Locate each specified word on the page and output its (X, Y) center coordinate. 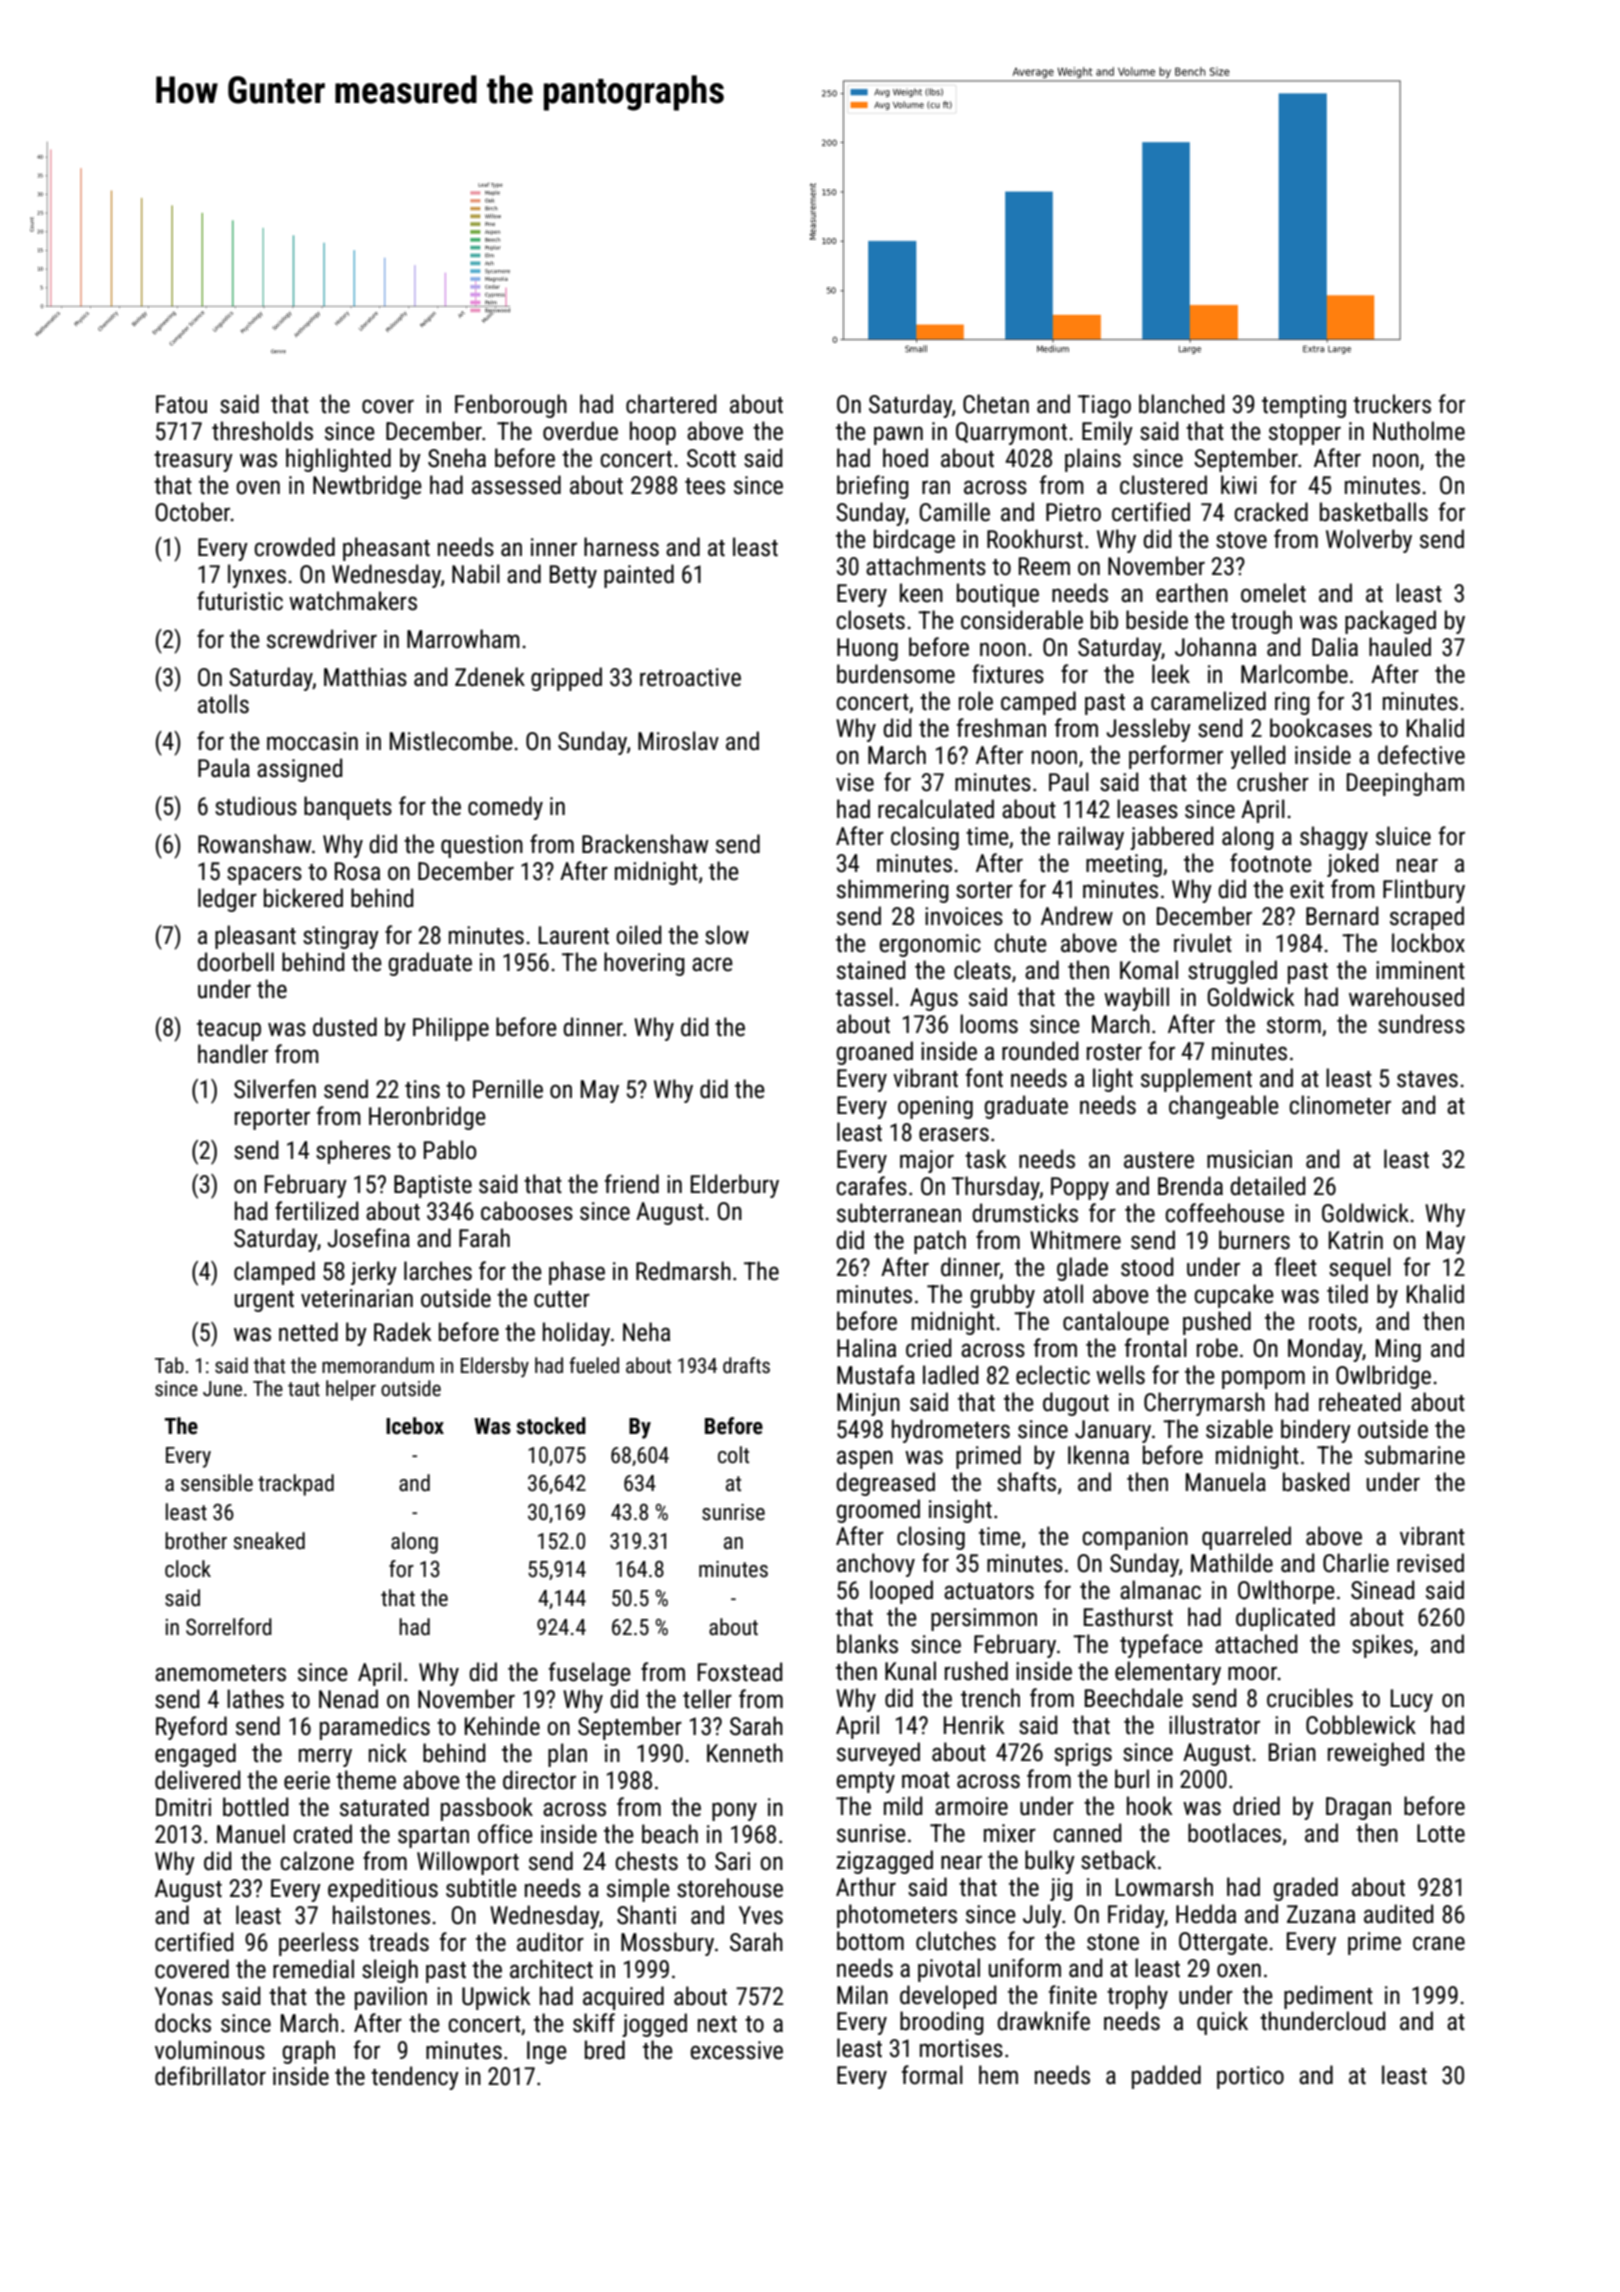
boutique (998, 595)
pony (734, 1811)
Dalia (1335, 647)
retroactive (690, 677)
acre (712, 964)
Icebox (415, 1426)
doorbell (235, 962)
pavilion (391, 1998)
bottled (255, 1807)
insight (960, 1511)
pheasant (386, 549)
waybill (1136, 999)
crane (1439, 1943)
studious (256, 806)
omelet (1273, 593)
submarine (1415, 1455)
